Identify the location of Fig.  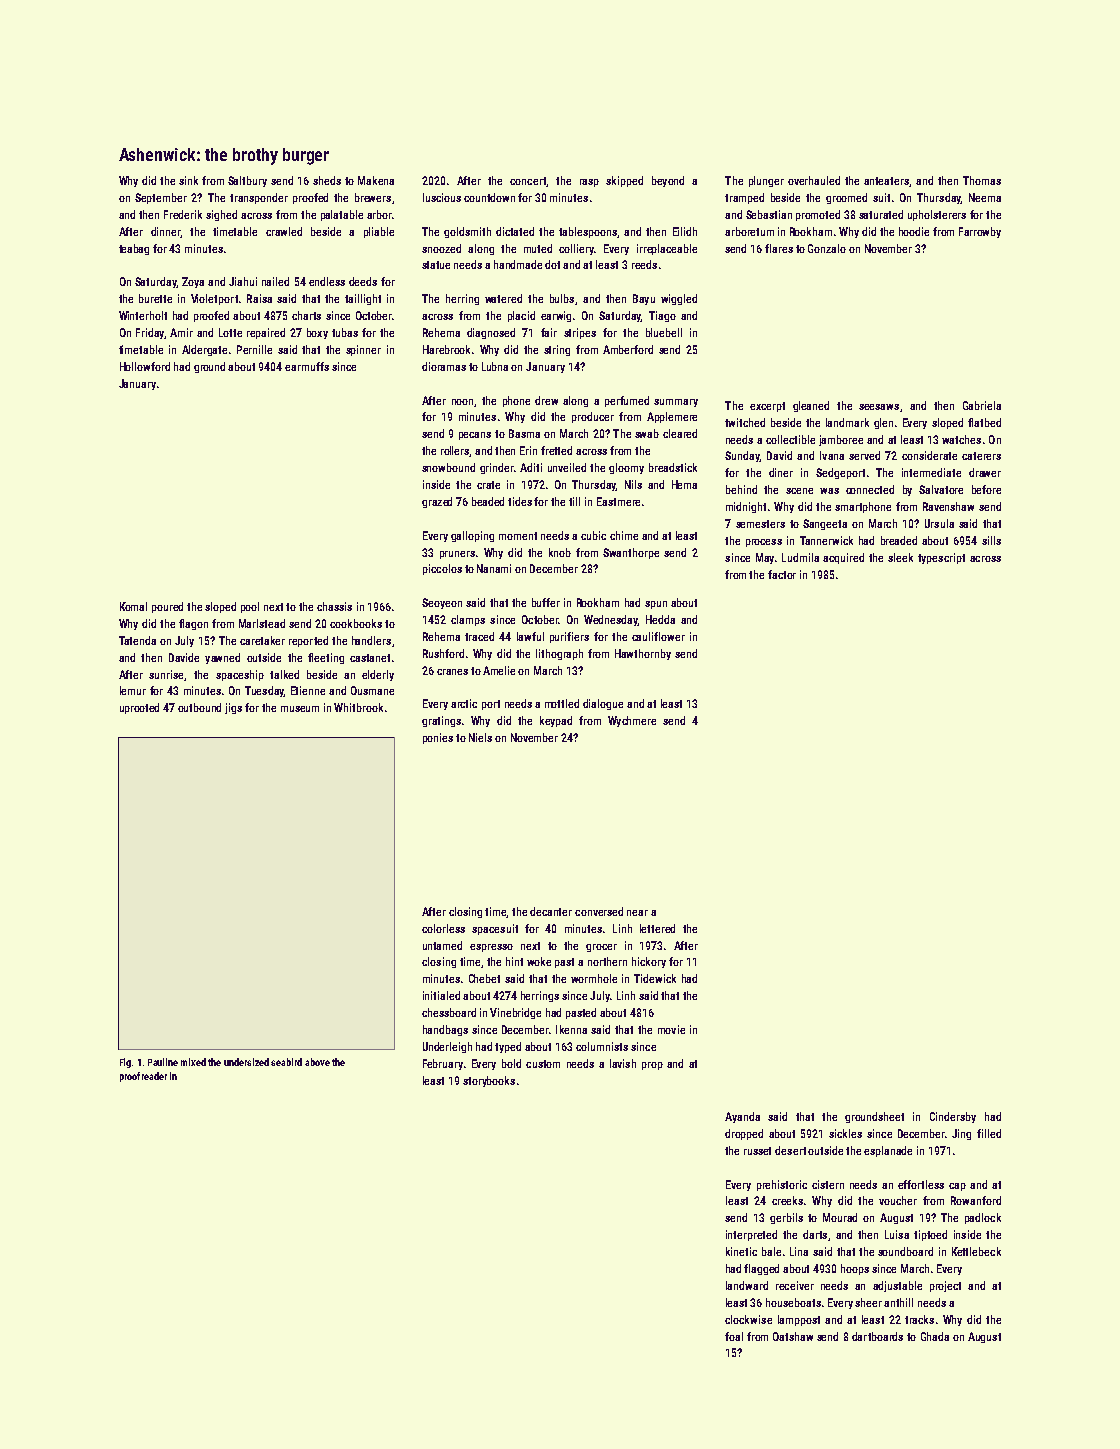
(125, 1063).
